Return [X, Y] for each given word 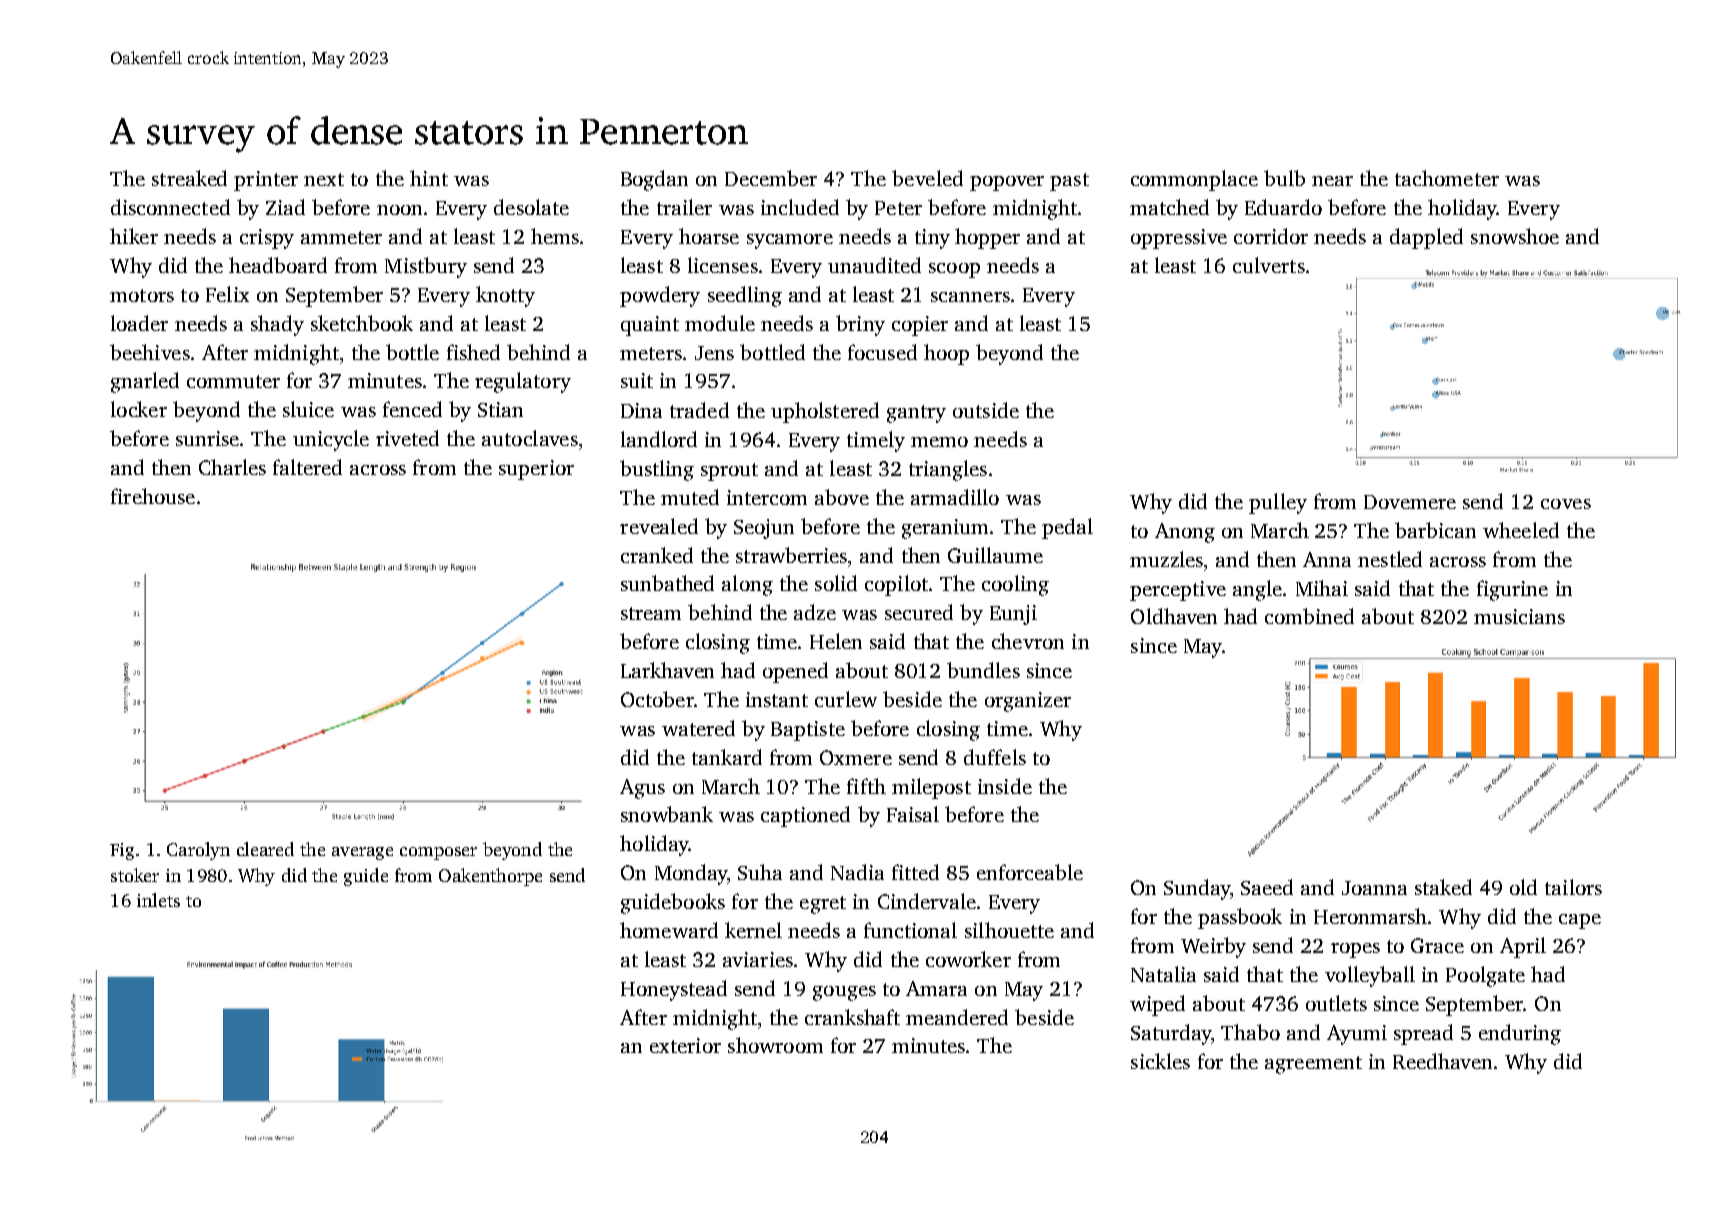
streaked [189, 178]
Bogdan [654, 180]
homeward [669, 930]
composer [438, 853]
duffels [995, 757]
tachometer [1447, 178]
